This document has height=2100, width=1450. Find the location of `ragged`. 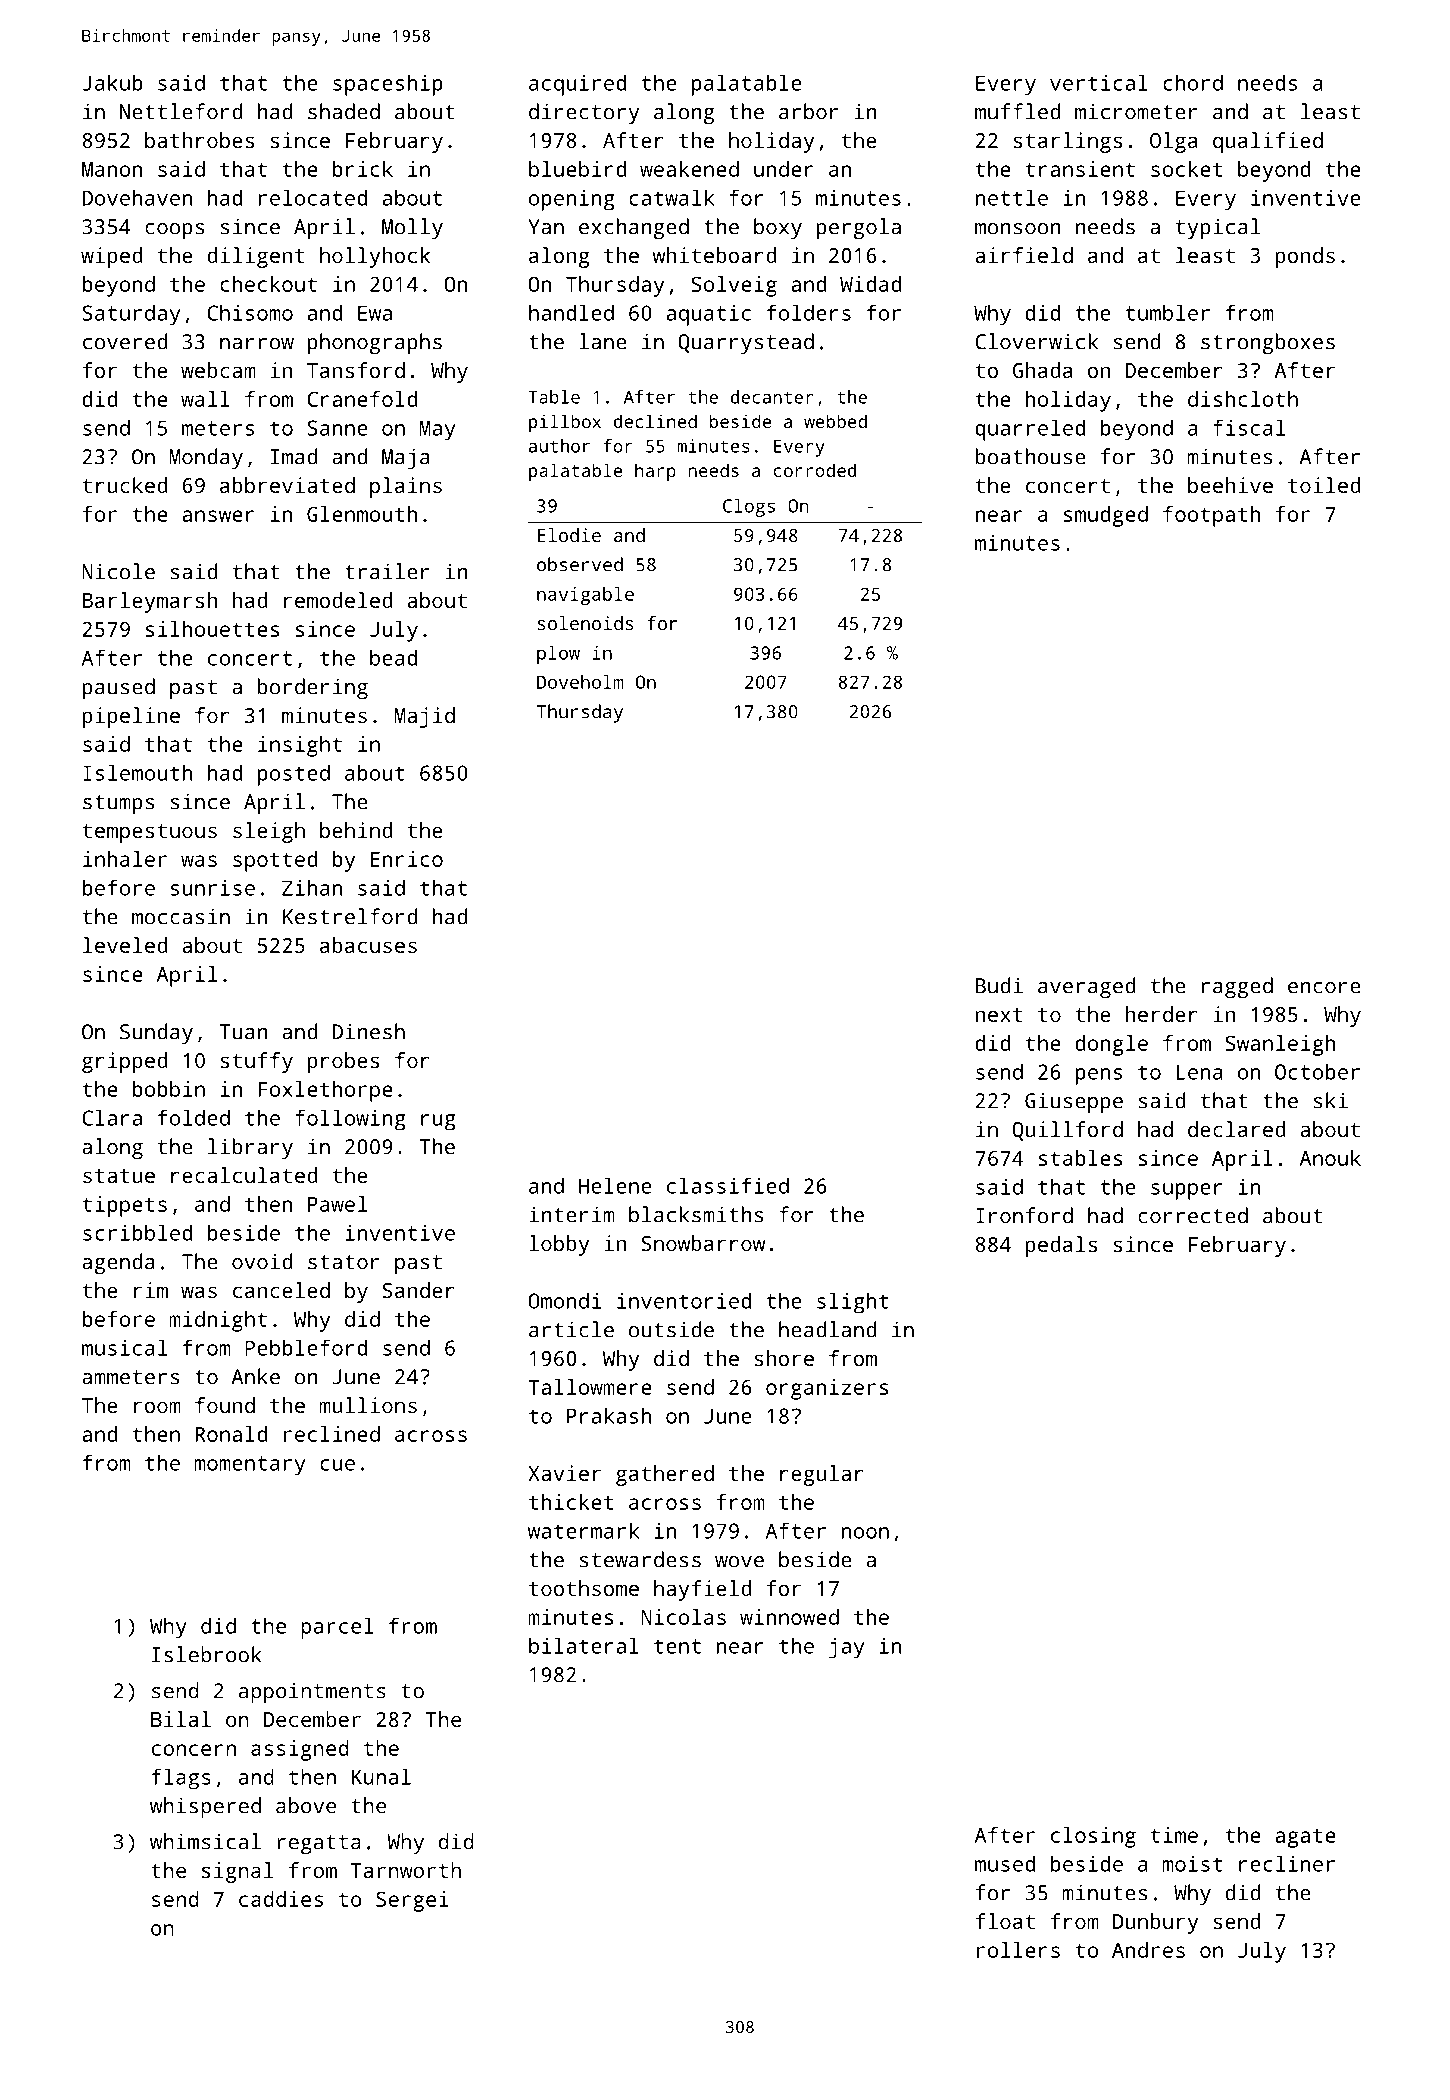

ragged is located at coordinates (1237, 987).
